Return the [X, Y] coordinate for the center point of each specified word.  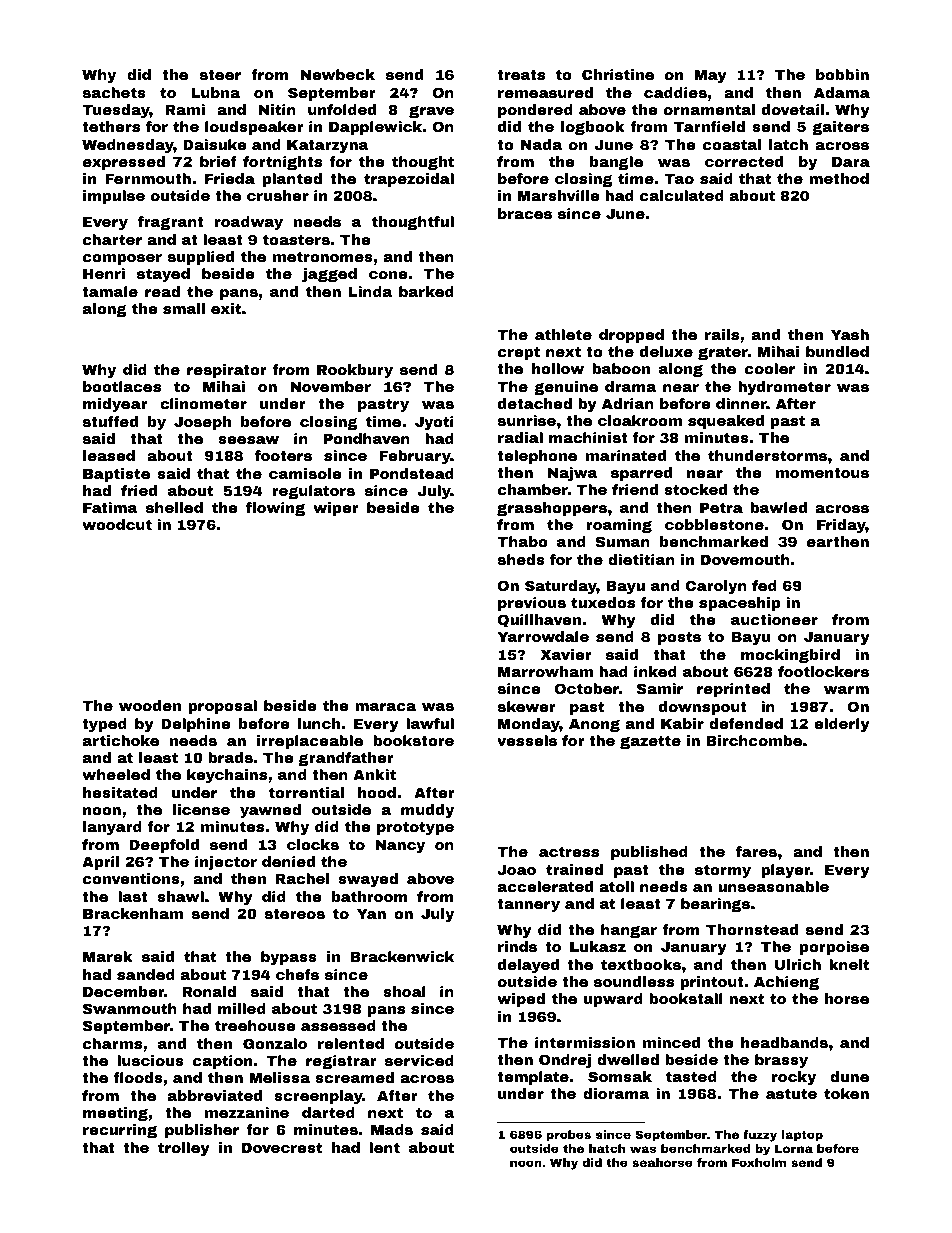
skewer [527, 706]
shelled [174, 507]
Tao [679, 179]
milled [242, 1008]
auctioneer [774, 619]
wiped [521, 1000]
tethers [111, 126]
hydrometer [784, 388]
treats [521, 75]
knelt [849, 964]
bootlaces [122, 386]
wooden [150, 705]
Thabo [522, 541]
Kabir [682, 723]
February [415, 457]
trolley [184, 1149]
